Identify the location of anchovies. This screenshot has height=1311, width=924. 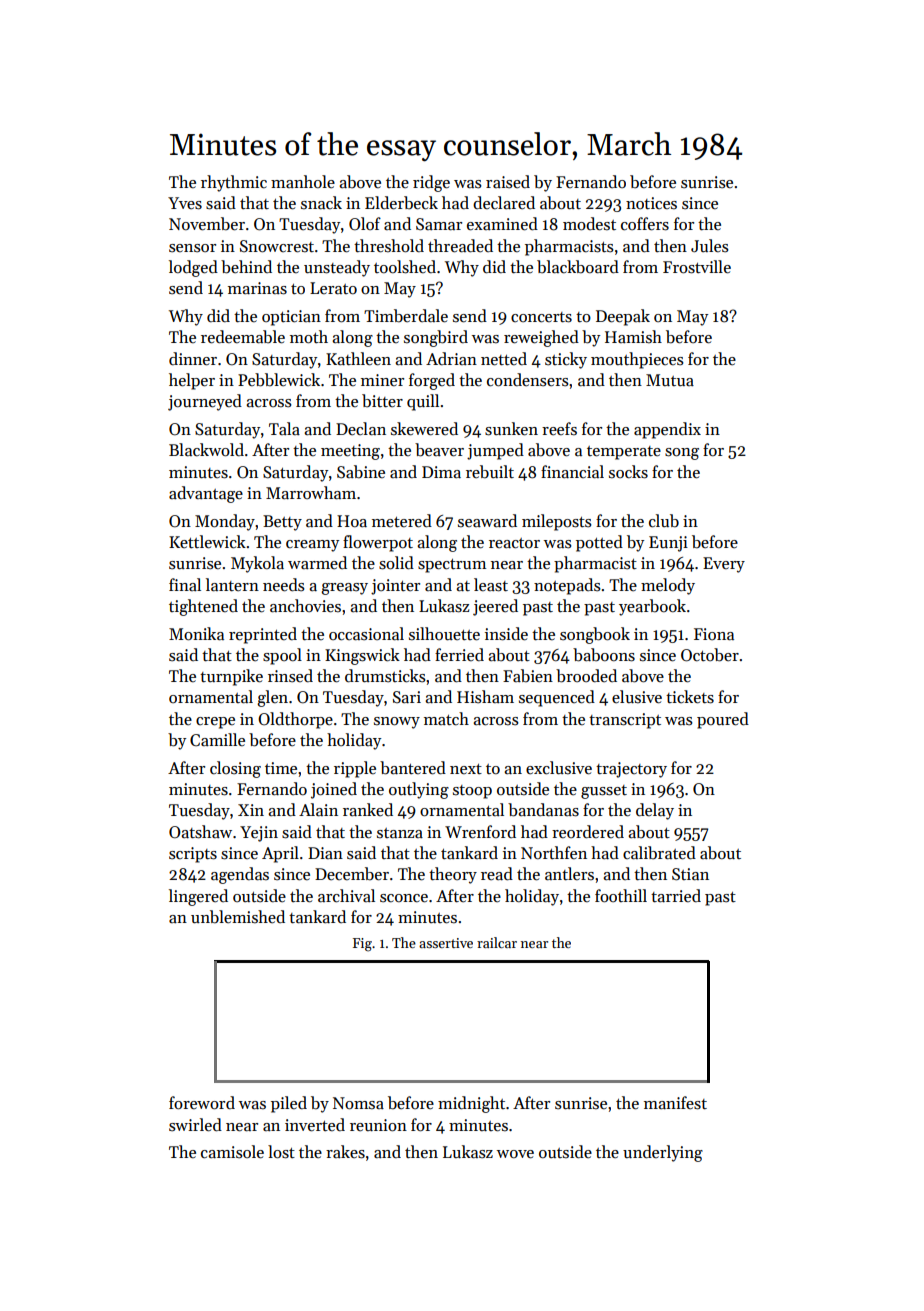
(305, 606).
